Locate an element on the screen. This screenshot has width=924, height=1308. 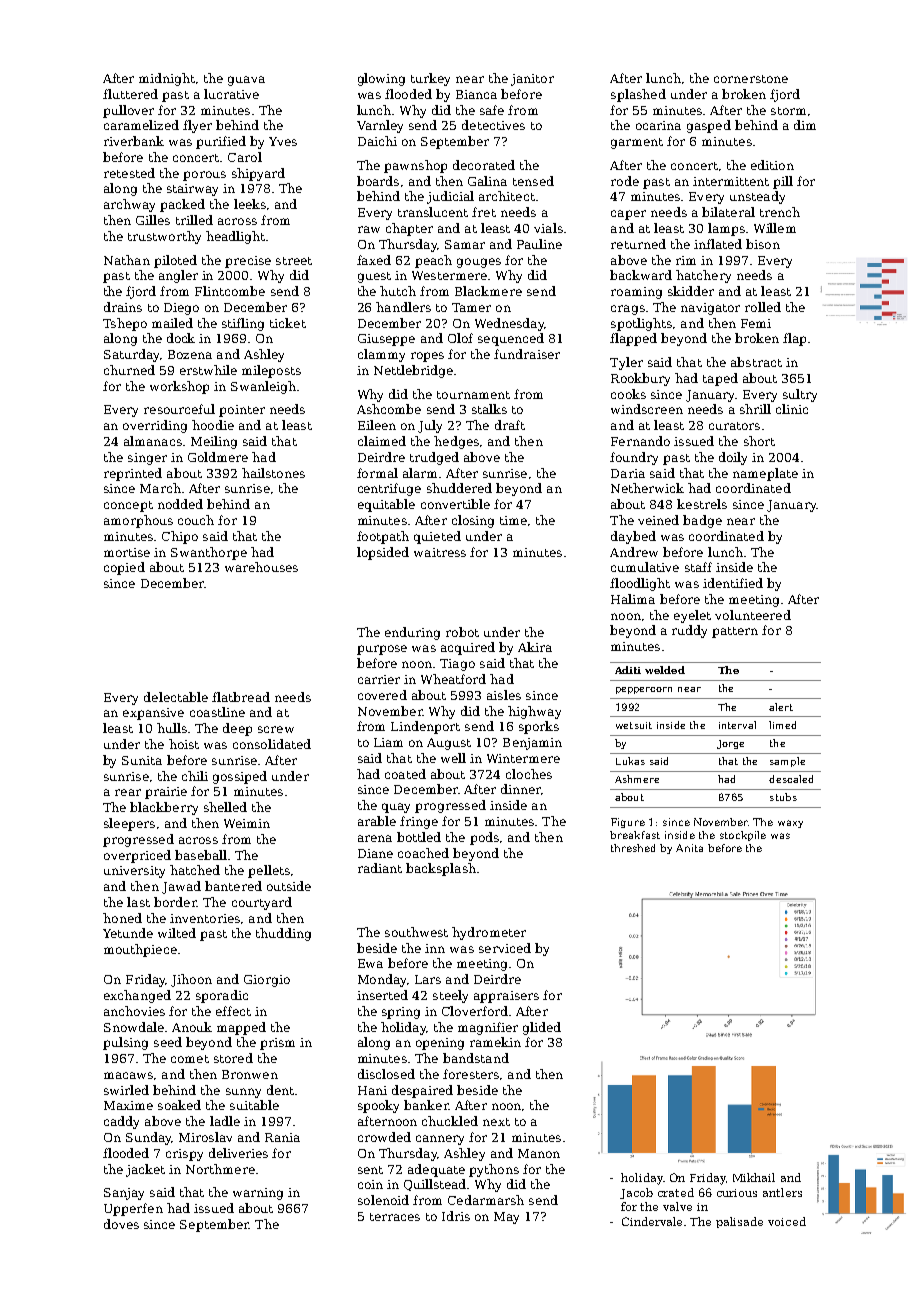
stockpile is located at coordinates (743, 836).
